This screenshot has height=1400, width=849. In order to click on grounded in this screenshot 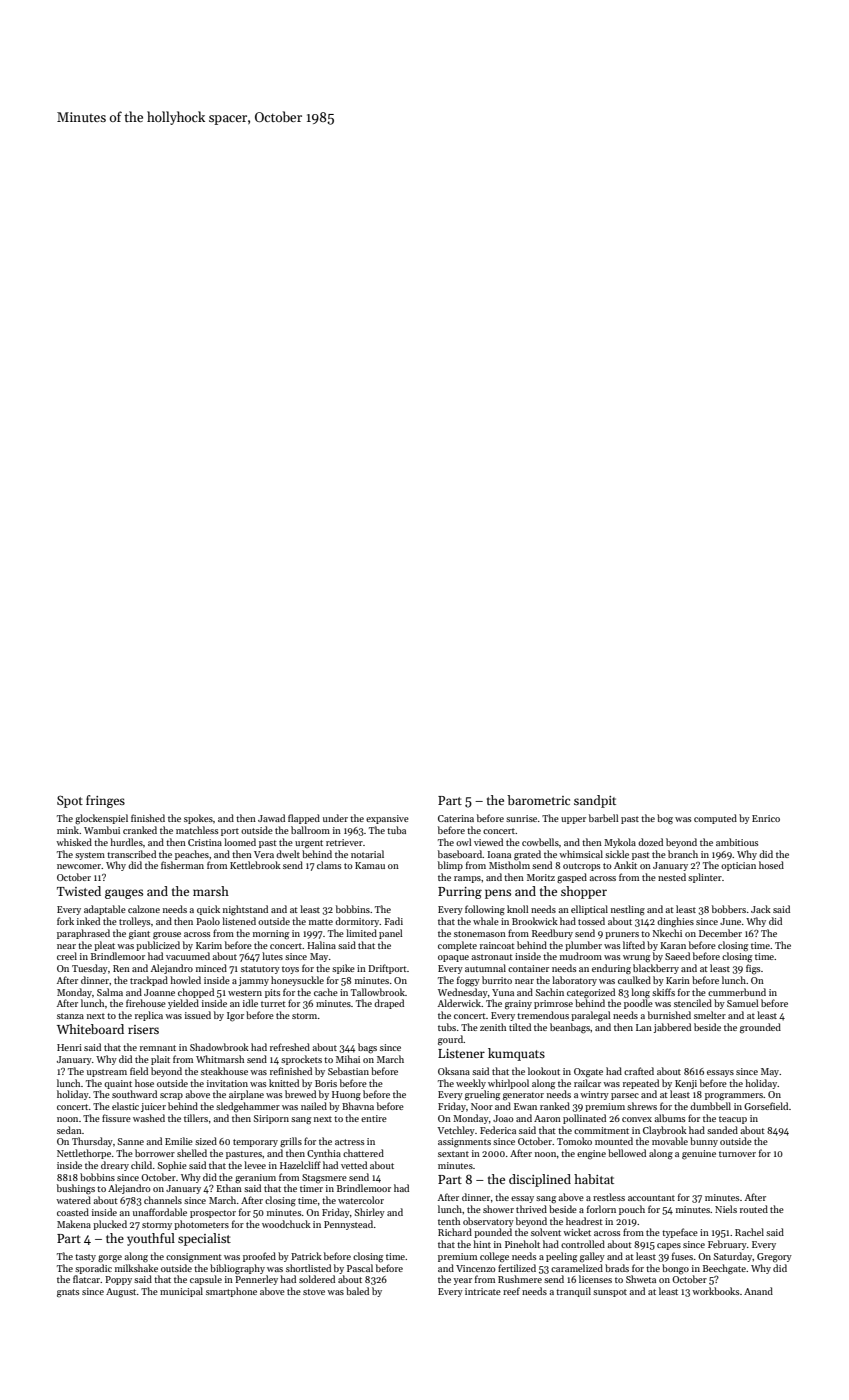, I will do `click(760, 1028)`.
